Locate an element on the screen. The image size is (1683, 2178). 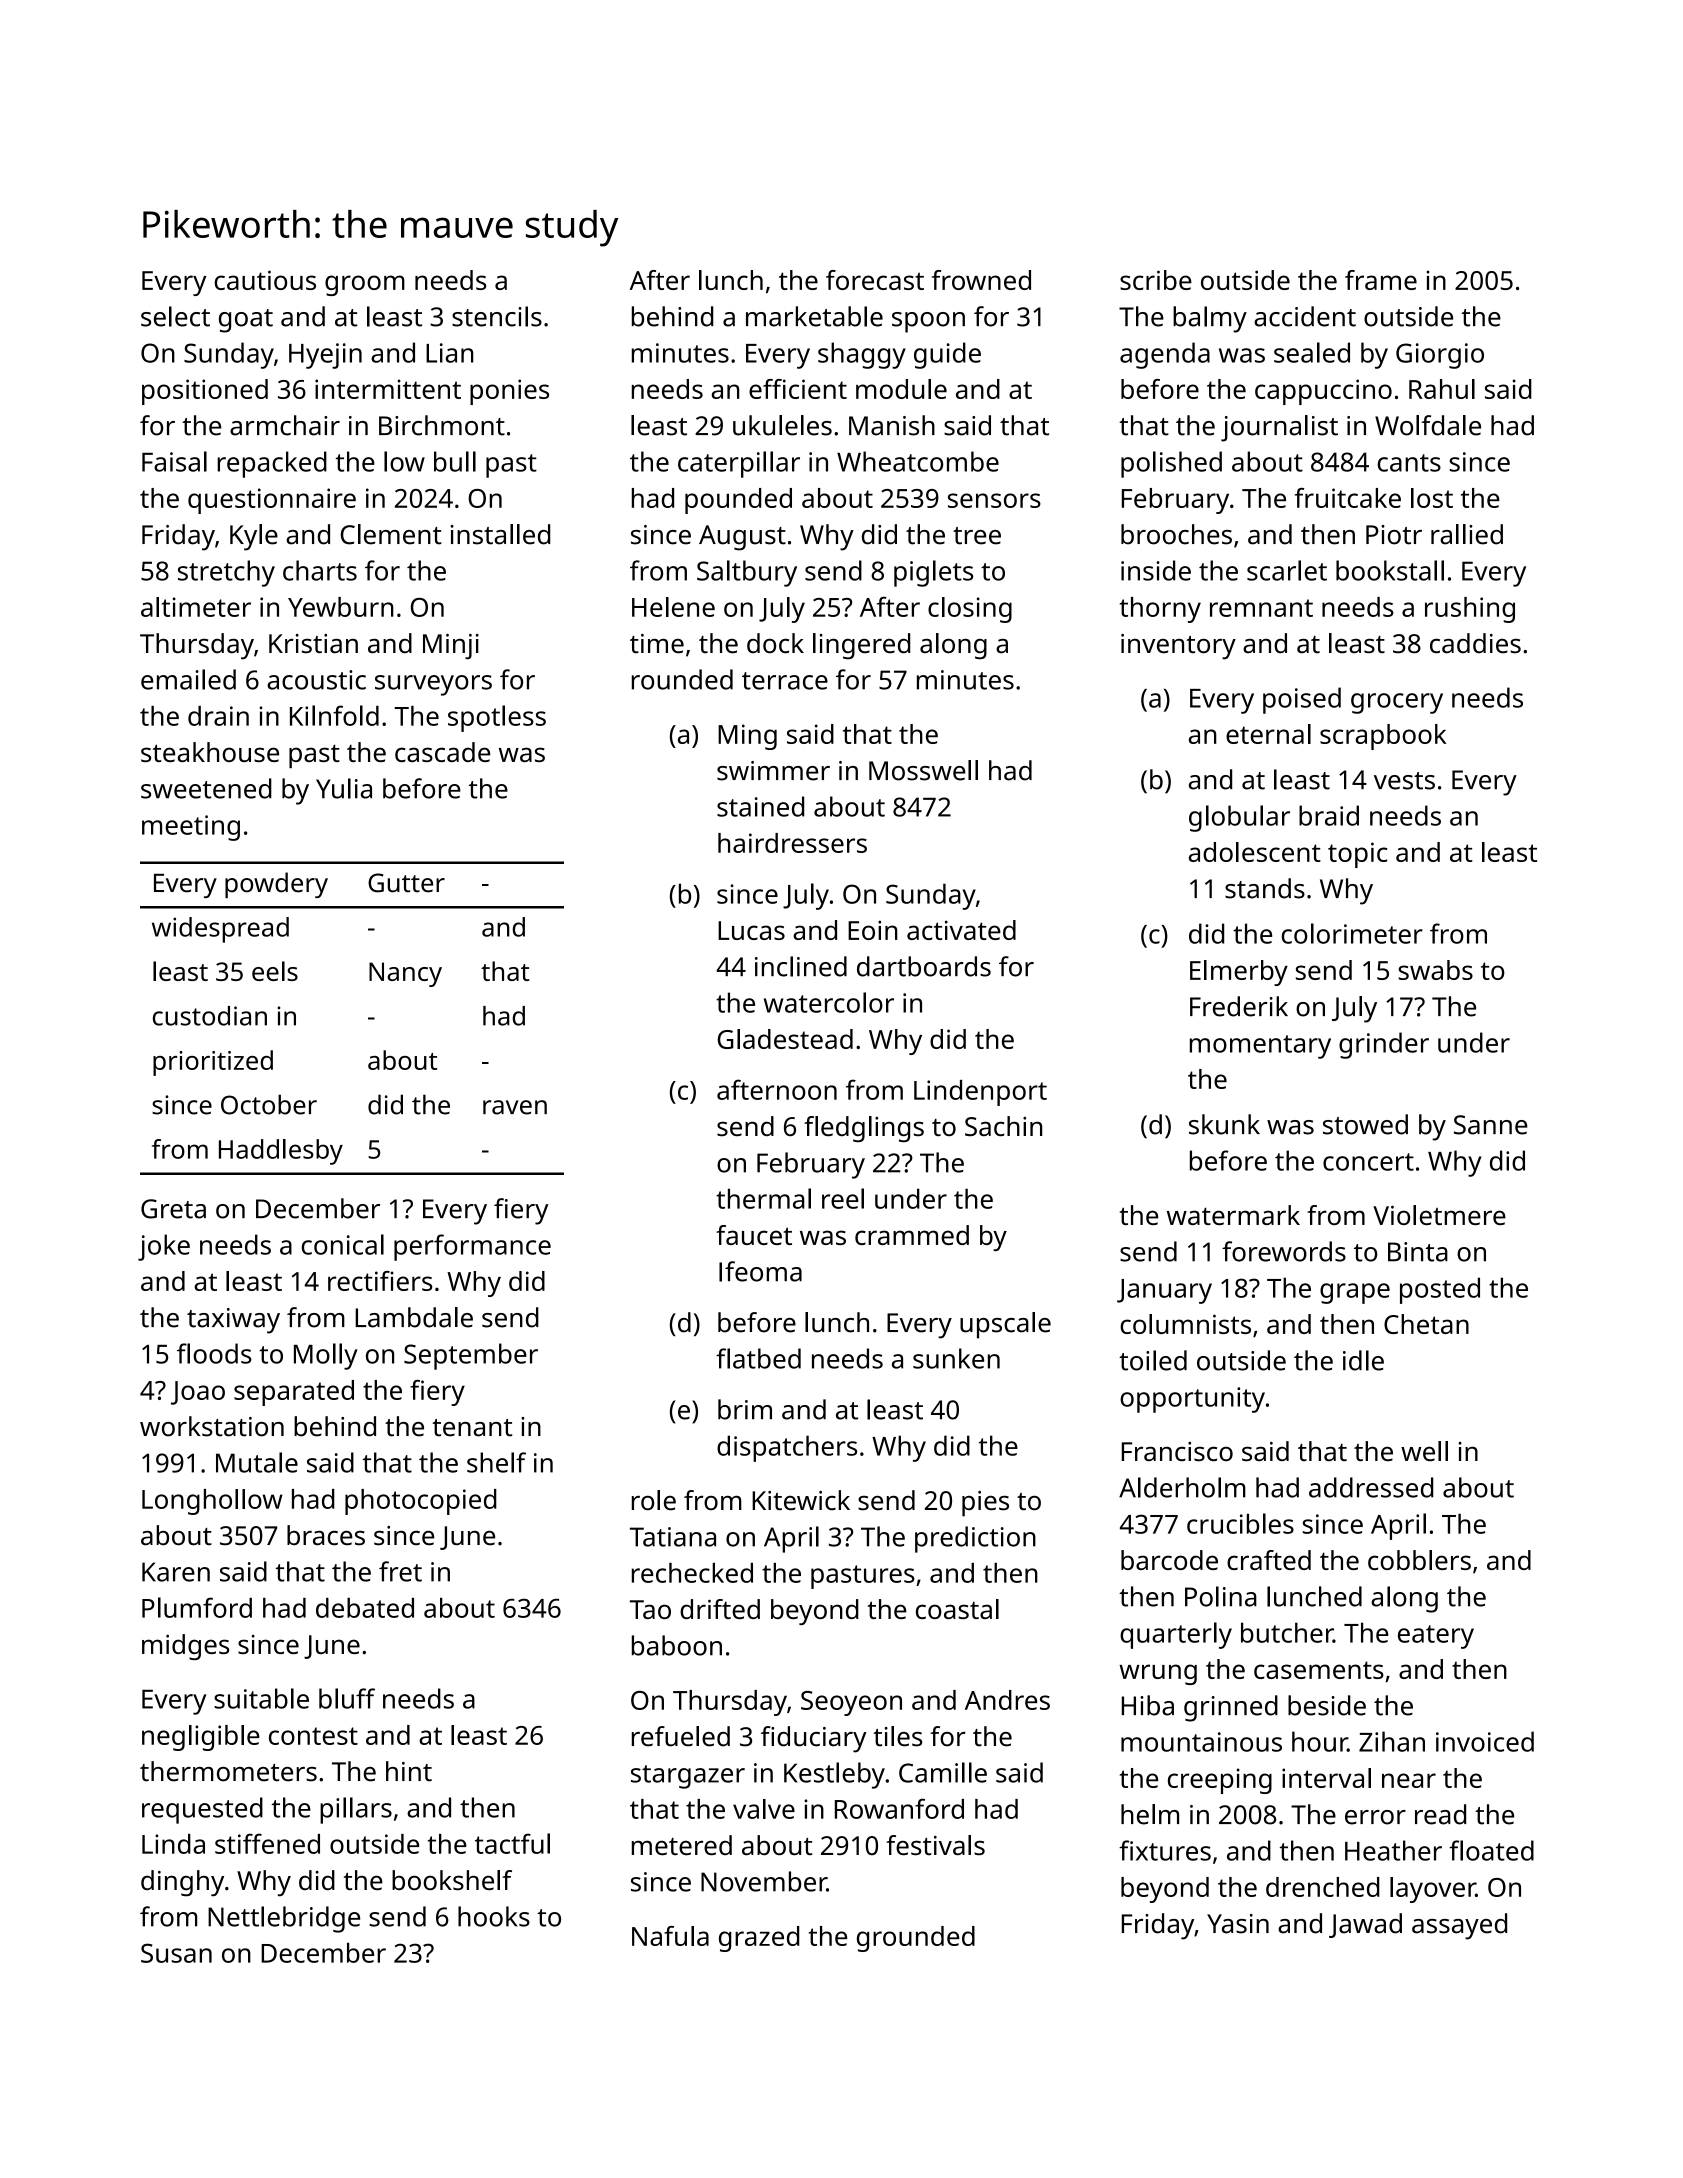
Sanne is located at coordinates (1491, 1125).
